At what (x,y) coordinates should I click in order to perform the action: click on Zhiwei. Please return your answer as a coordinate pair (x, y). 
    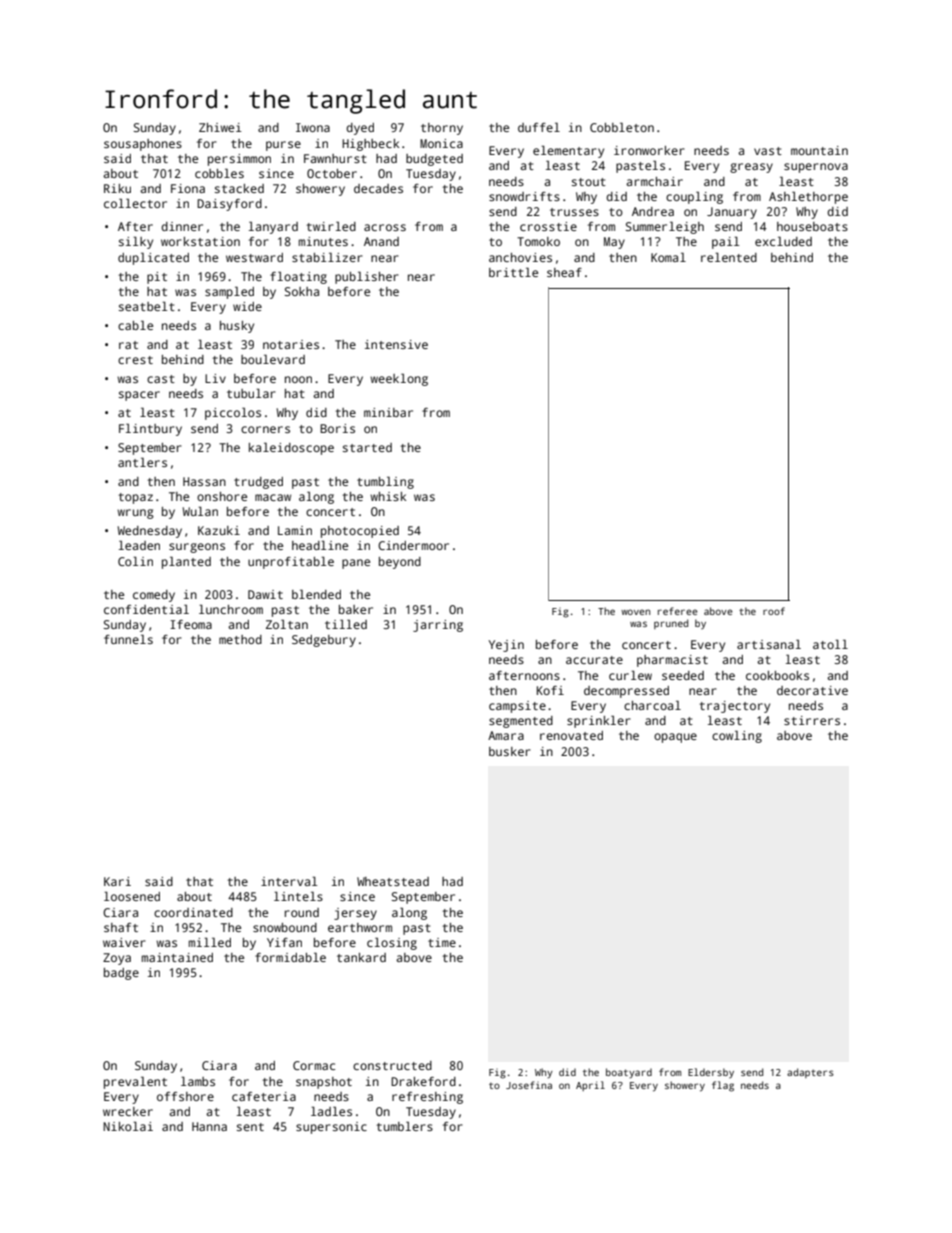
    Looking at the image, I should click on (220, 127).
